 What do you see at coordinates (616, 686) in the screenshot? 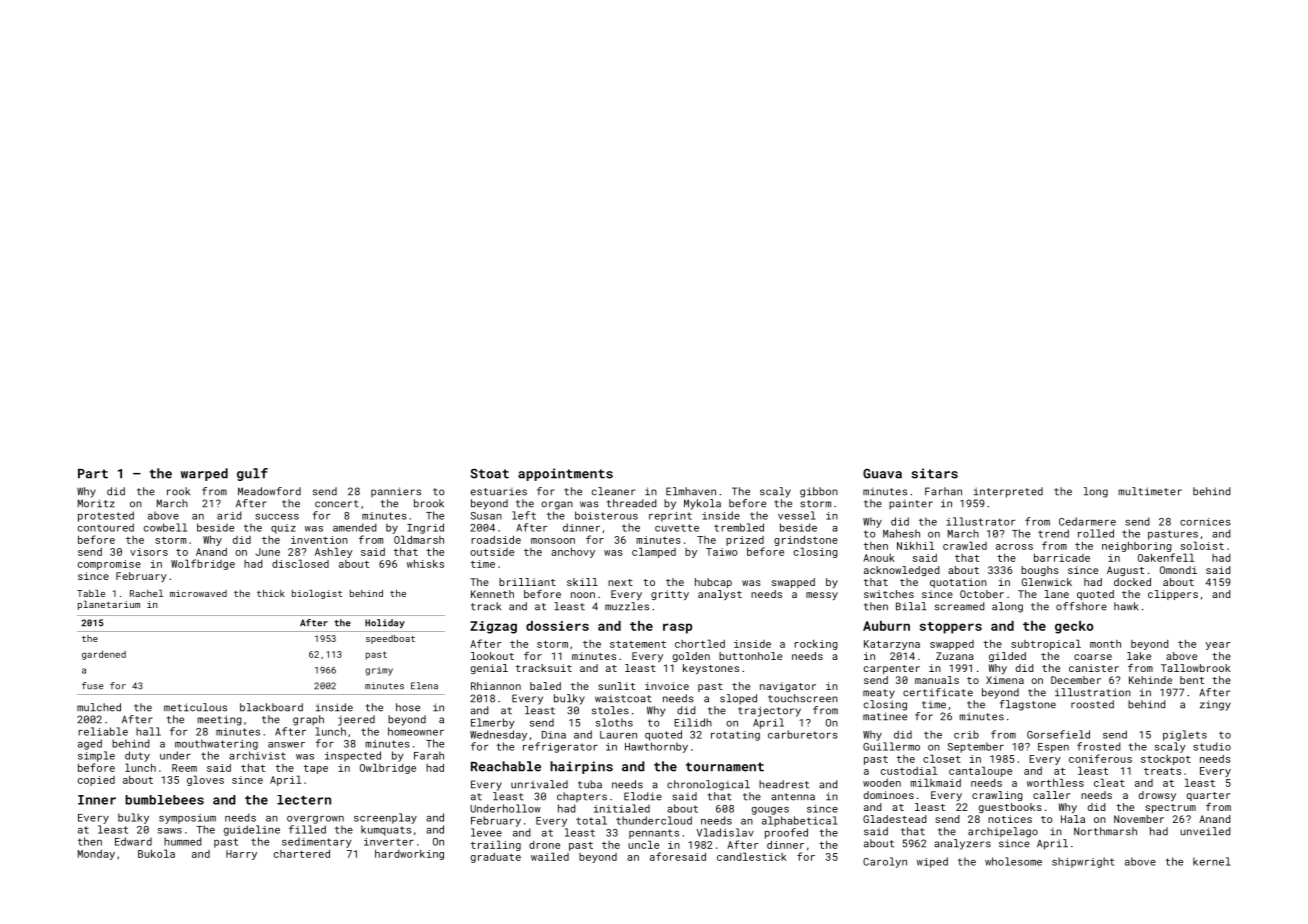
I see `sunlit` at bounding box center [616, 686].
